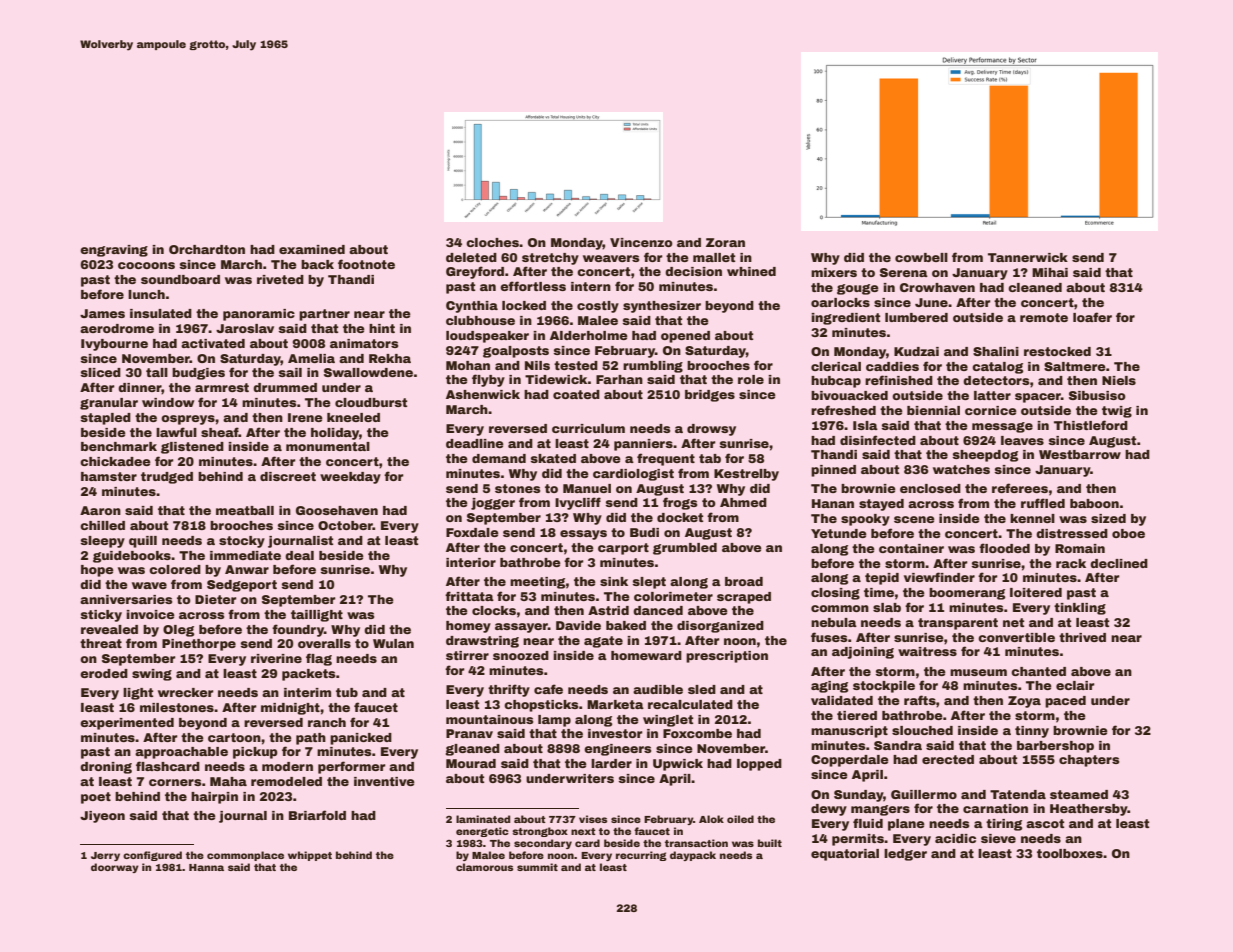  Describe the element at coordinates (1071, 563) in the screenshot. I see `rack` at that location.
